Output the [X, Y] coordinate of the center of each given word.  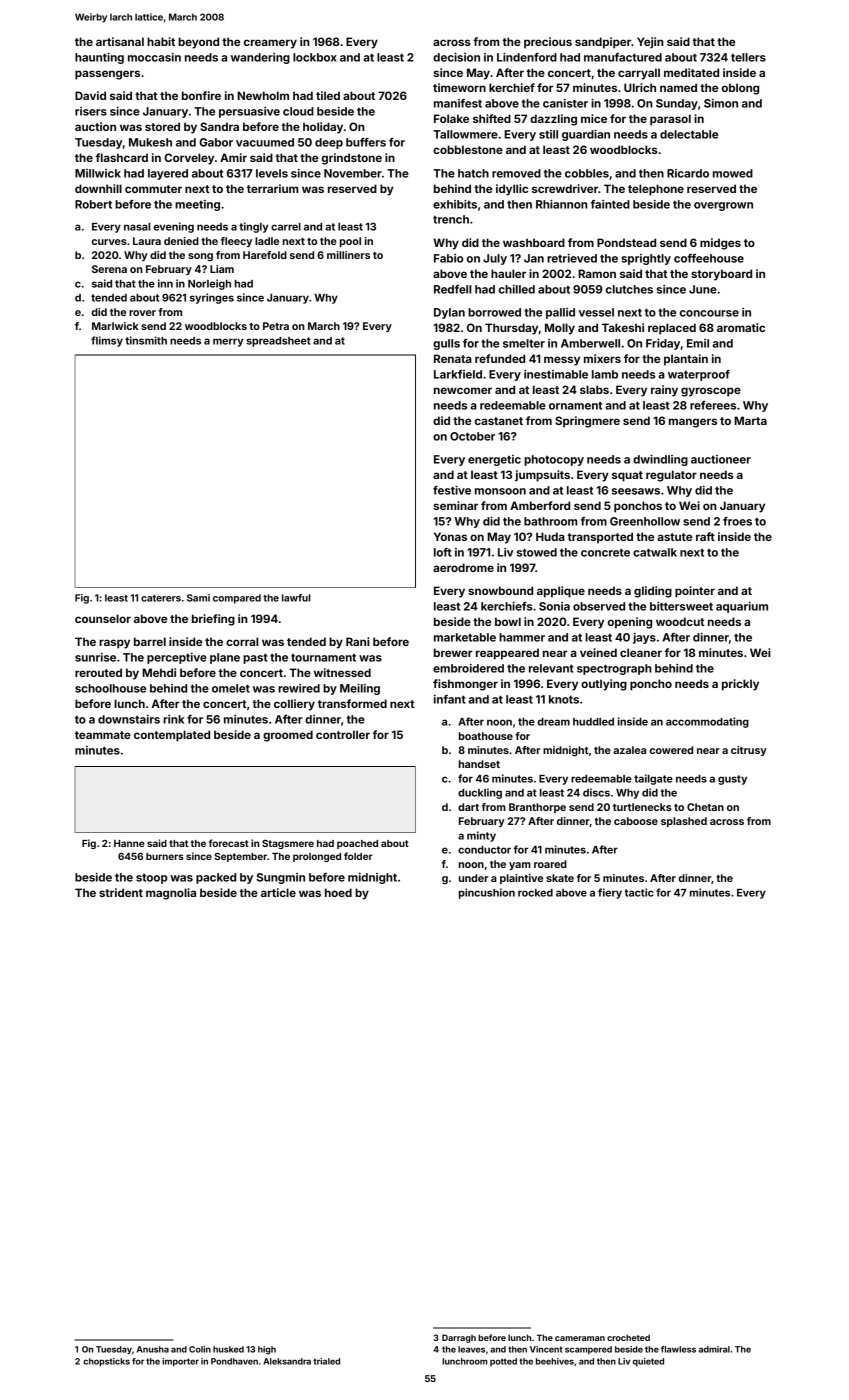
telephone [656, 190]
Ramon [597, 273]
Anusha [153, 1349]
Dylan [449, 313]
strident [121, 892]
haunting [99, 58]
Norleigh [209, 284]
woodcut [680, 621]
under [473, 878]
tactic [639, 892]
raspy [114, 644]
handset [479, 764]
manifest [458, 103]
